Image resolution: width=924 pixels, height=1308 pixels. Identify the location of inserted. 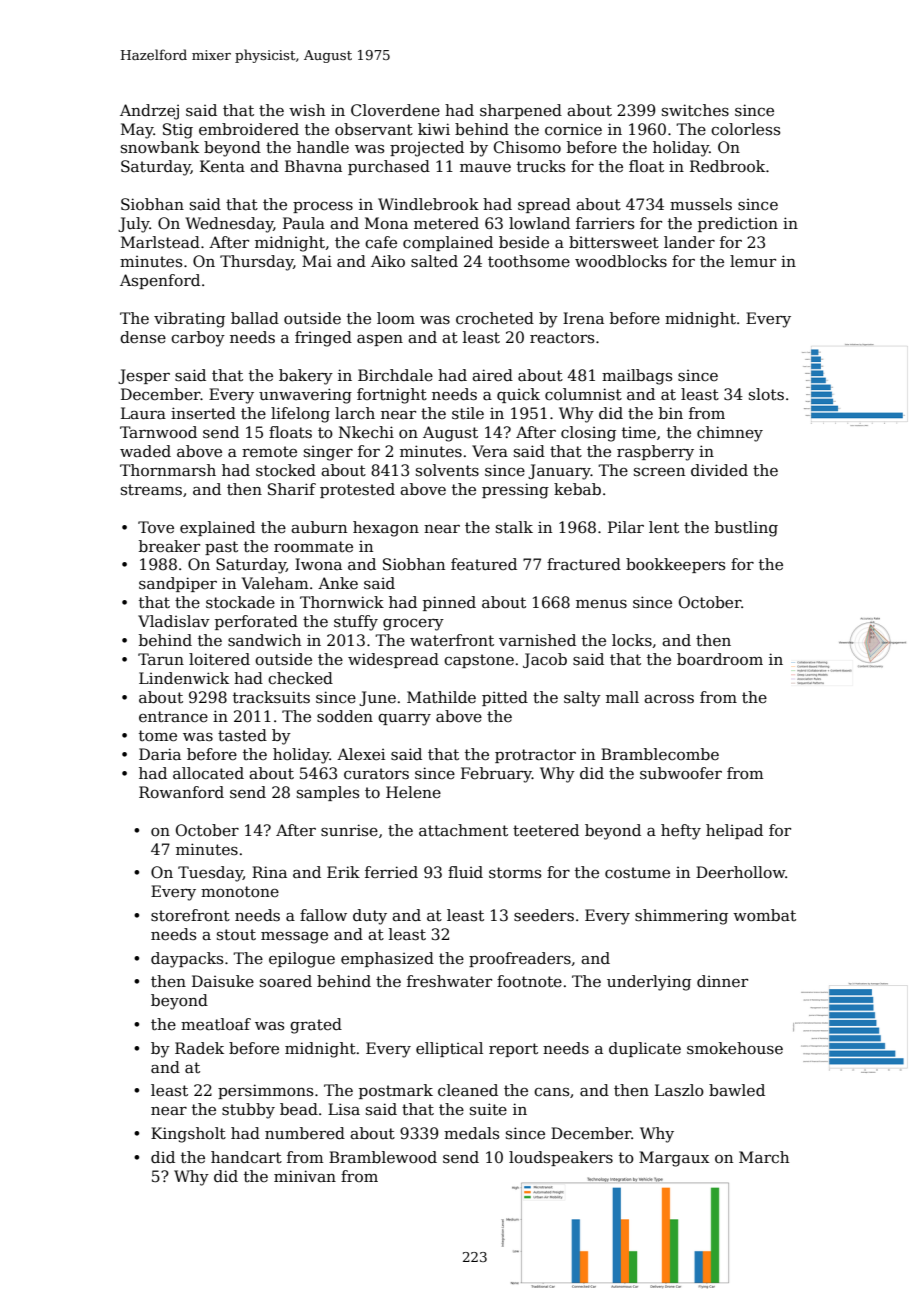
(203, 413).
